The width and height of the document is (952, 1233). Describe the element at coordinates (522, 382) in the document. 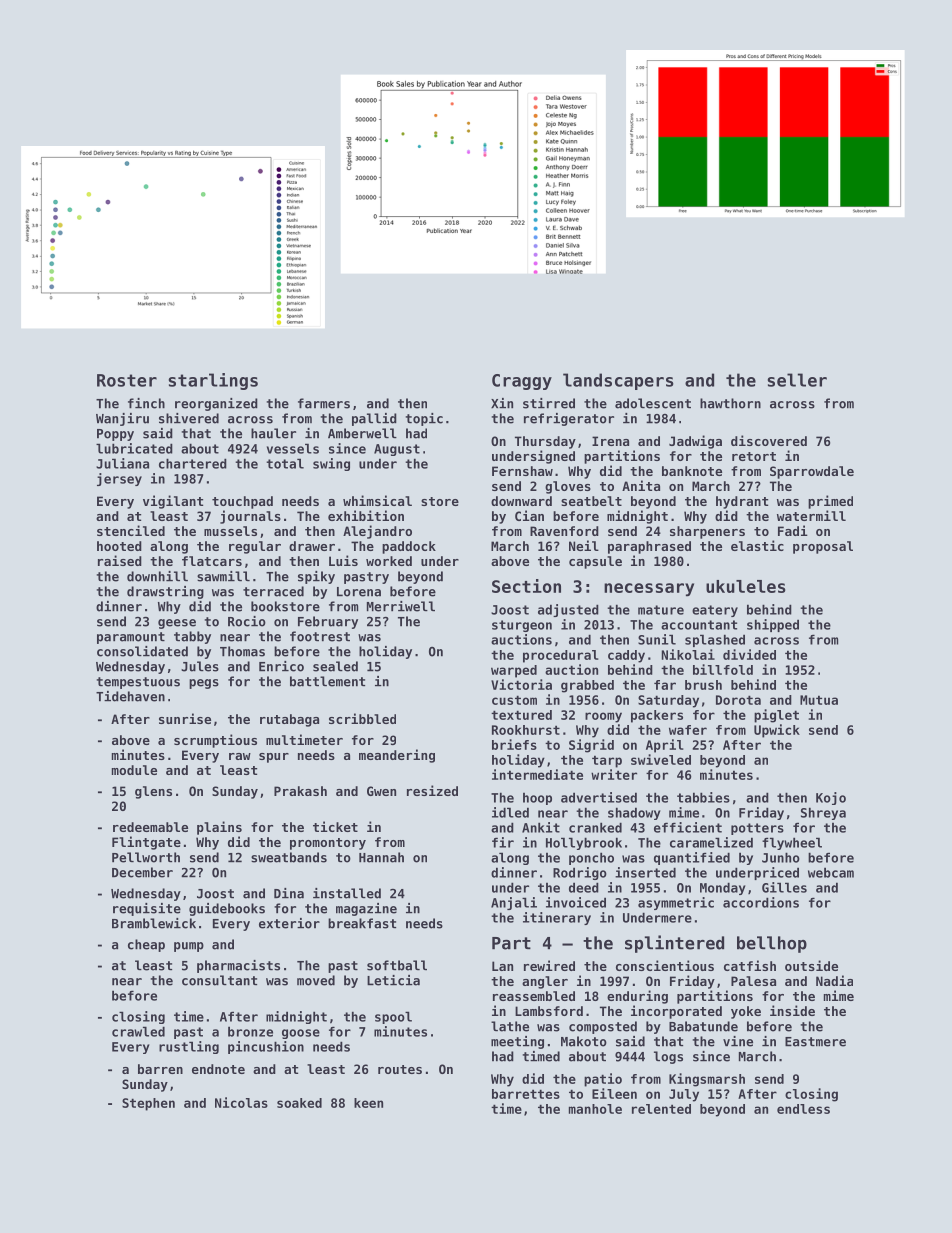

I see `Craggy` at that location.
